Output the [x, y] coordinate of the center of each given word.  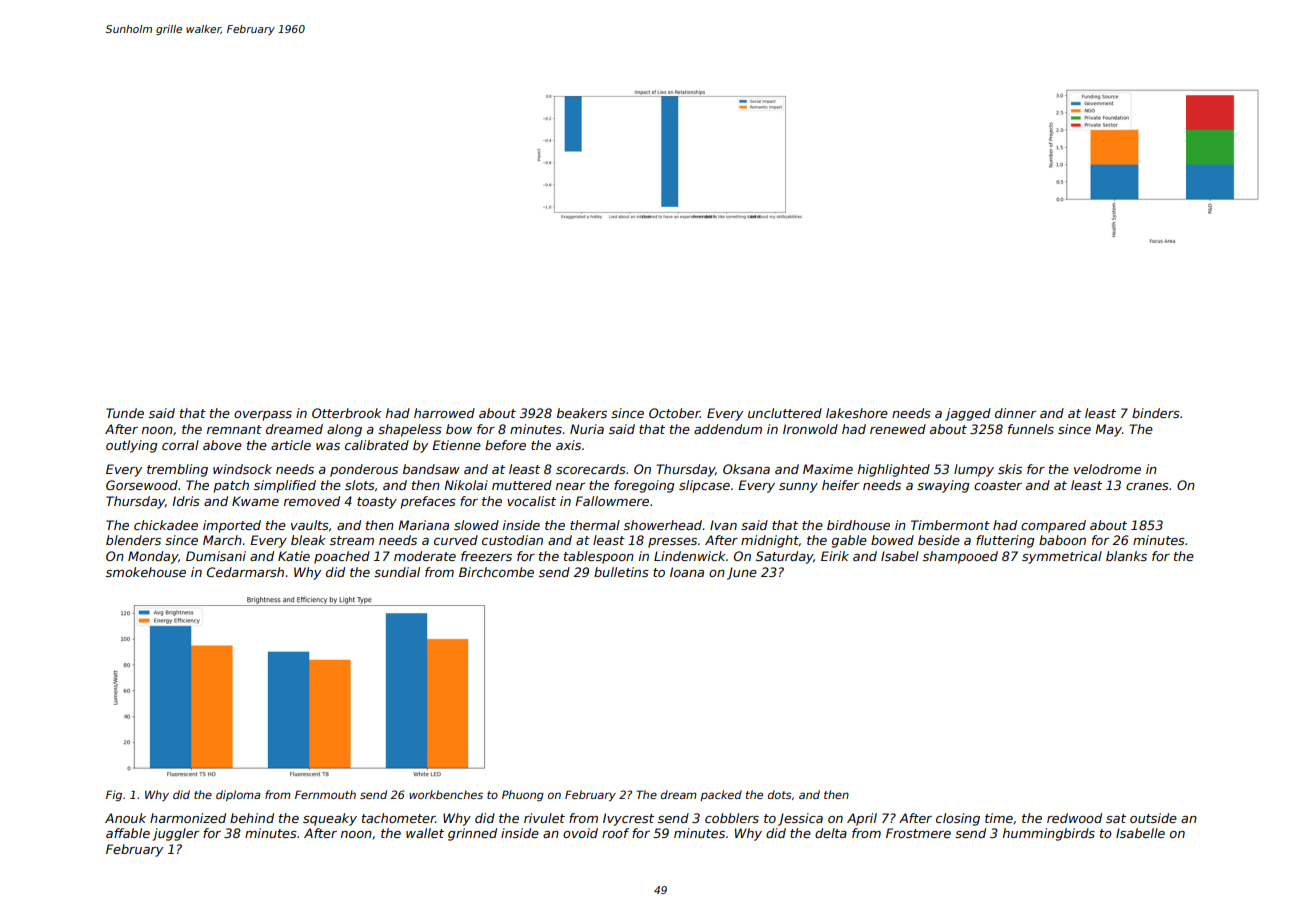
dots [780, 794]
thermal [595, 525]
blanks [1126, 556]
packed [721, 795]
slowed [476, 525]
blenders [133, 540]
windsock [242, 469]
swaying [943, 486]
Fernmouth [325, 794]
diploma [238, 795]
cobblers [732, 818]
